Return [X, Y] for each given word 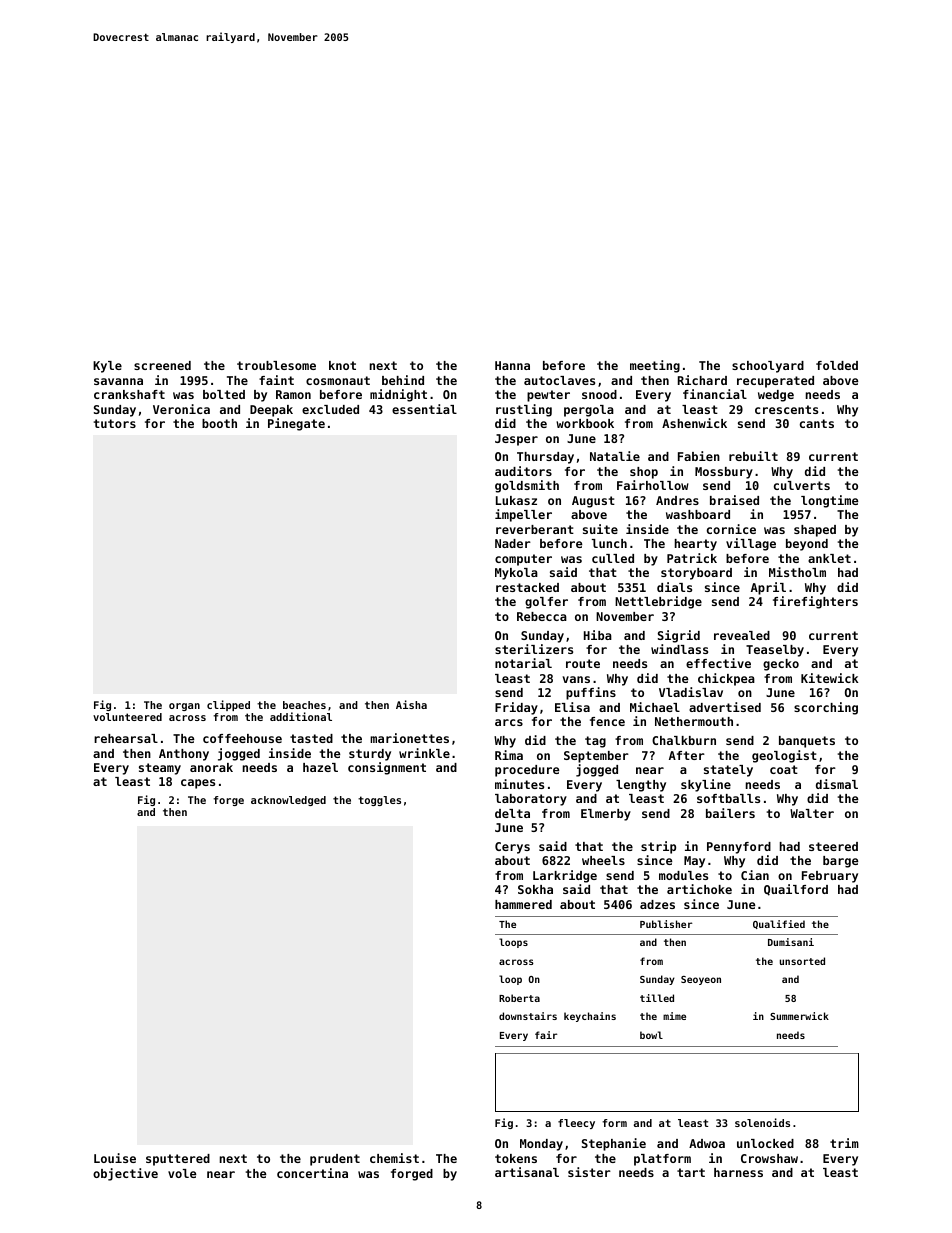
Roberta [519, 998]
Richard [702, 380]
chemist [394, 1158]
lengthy [641, 786]
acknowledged [288, 801]
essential [424, 409]
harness [738, 1172]
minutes [519, 784]
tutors [115, 423]
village [751, 544]
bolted [224, 394]
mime [674, 1016]
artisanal [527, 1172]
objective [125, 1174]
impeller [523, 515]
